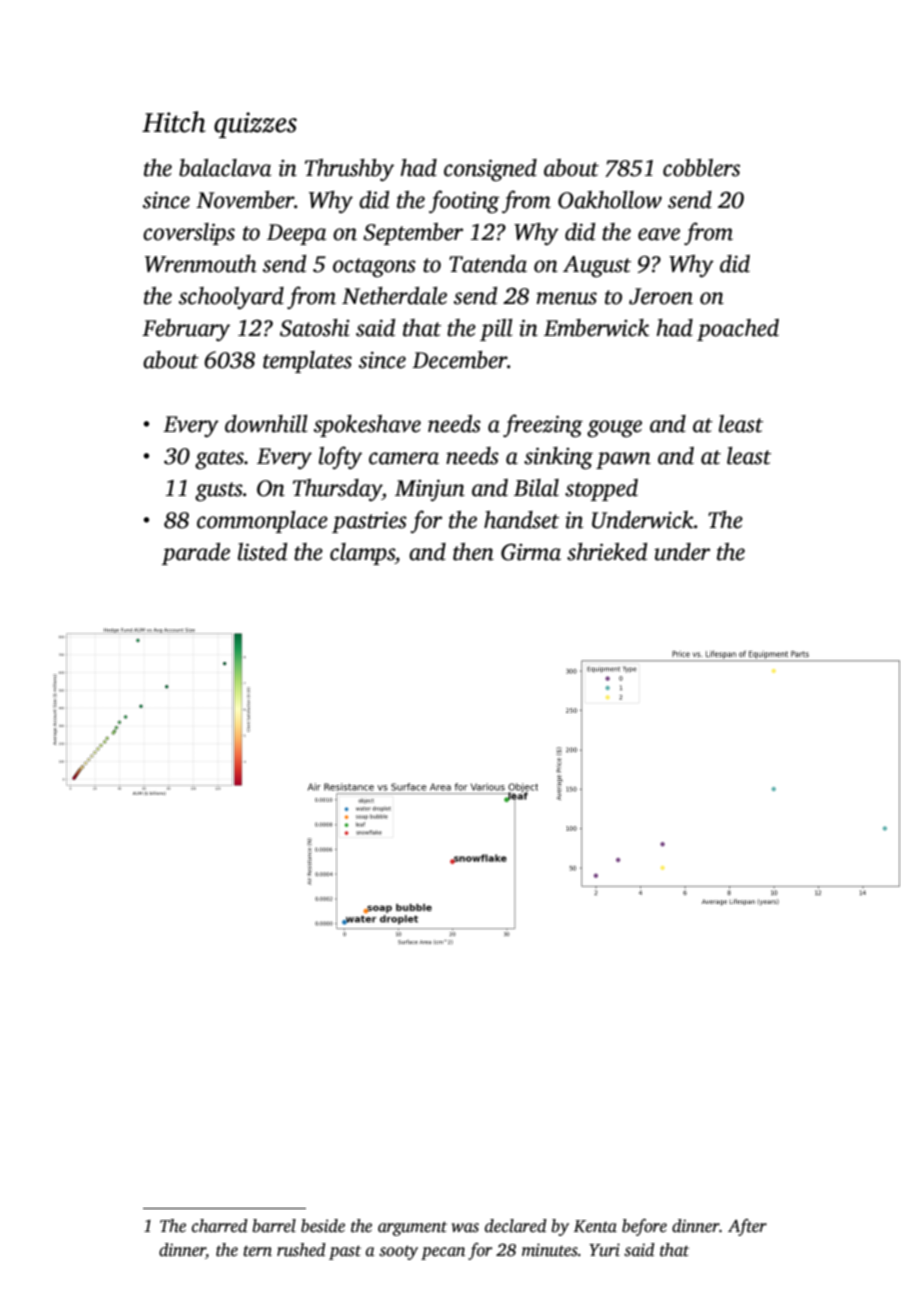  Describe the element at coordinates (607, 552) in the image. I see `shrieked` at that location.
